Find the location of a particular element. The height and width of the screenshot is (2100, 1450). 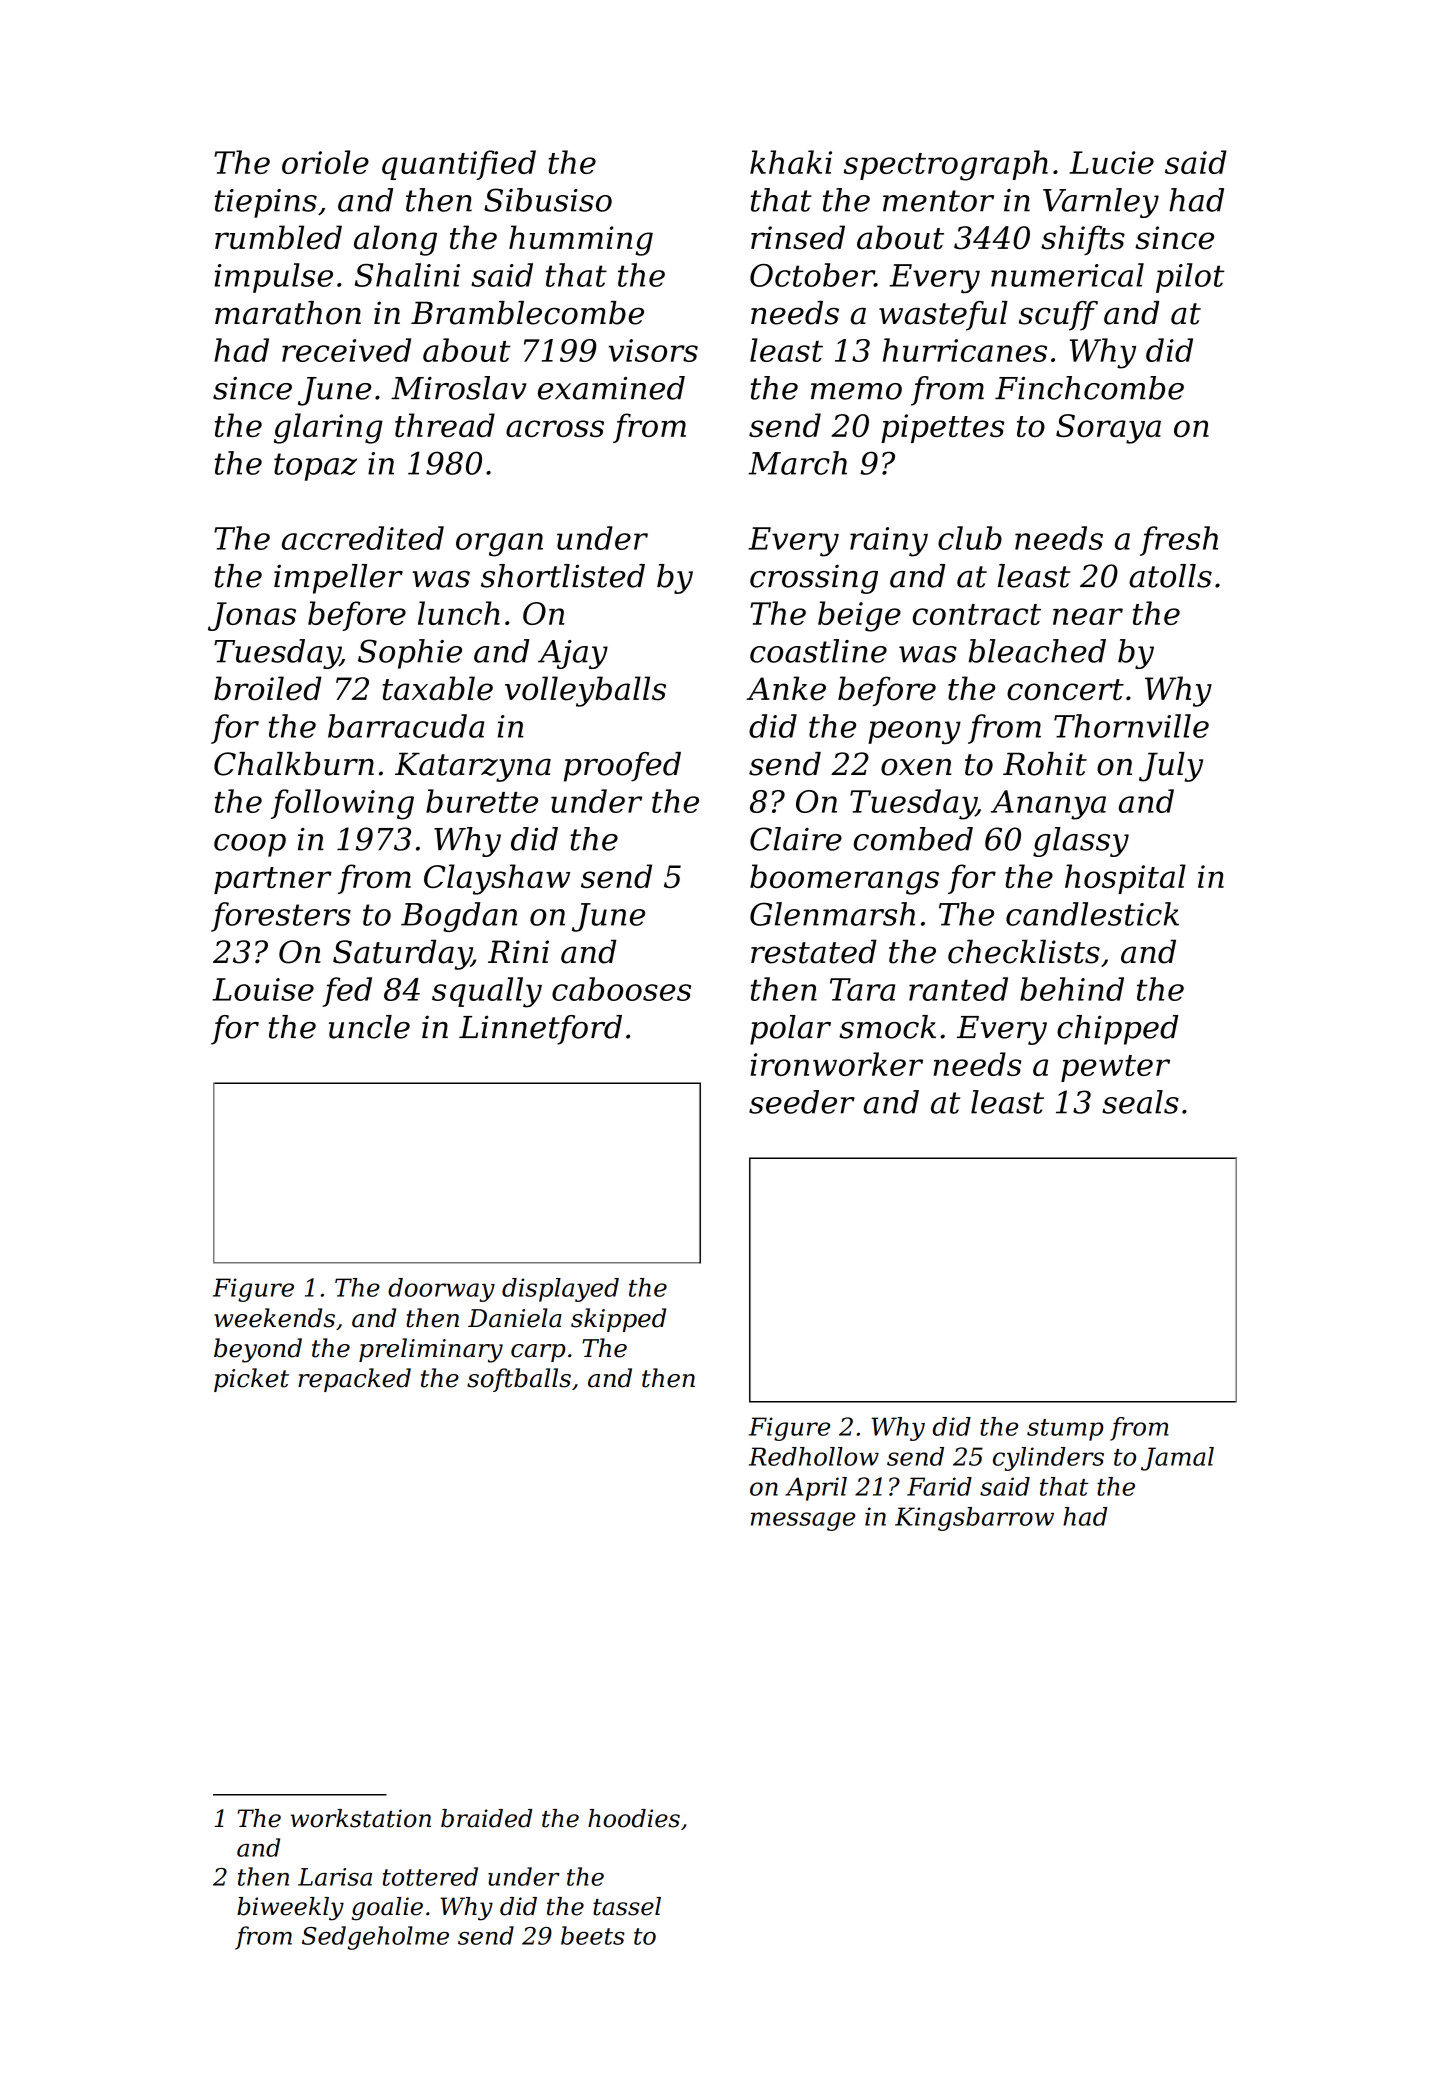

Thornville is located at coordinates (1131, 726).
